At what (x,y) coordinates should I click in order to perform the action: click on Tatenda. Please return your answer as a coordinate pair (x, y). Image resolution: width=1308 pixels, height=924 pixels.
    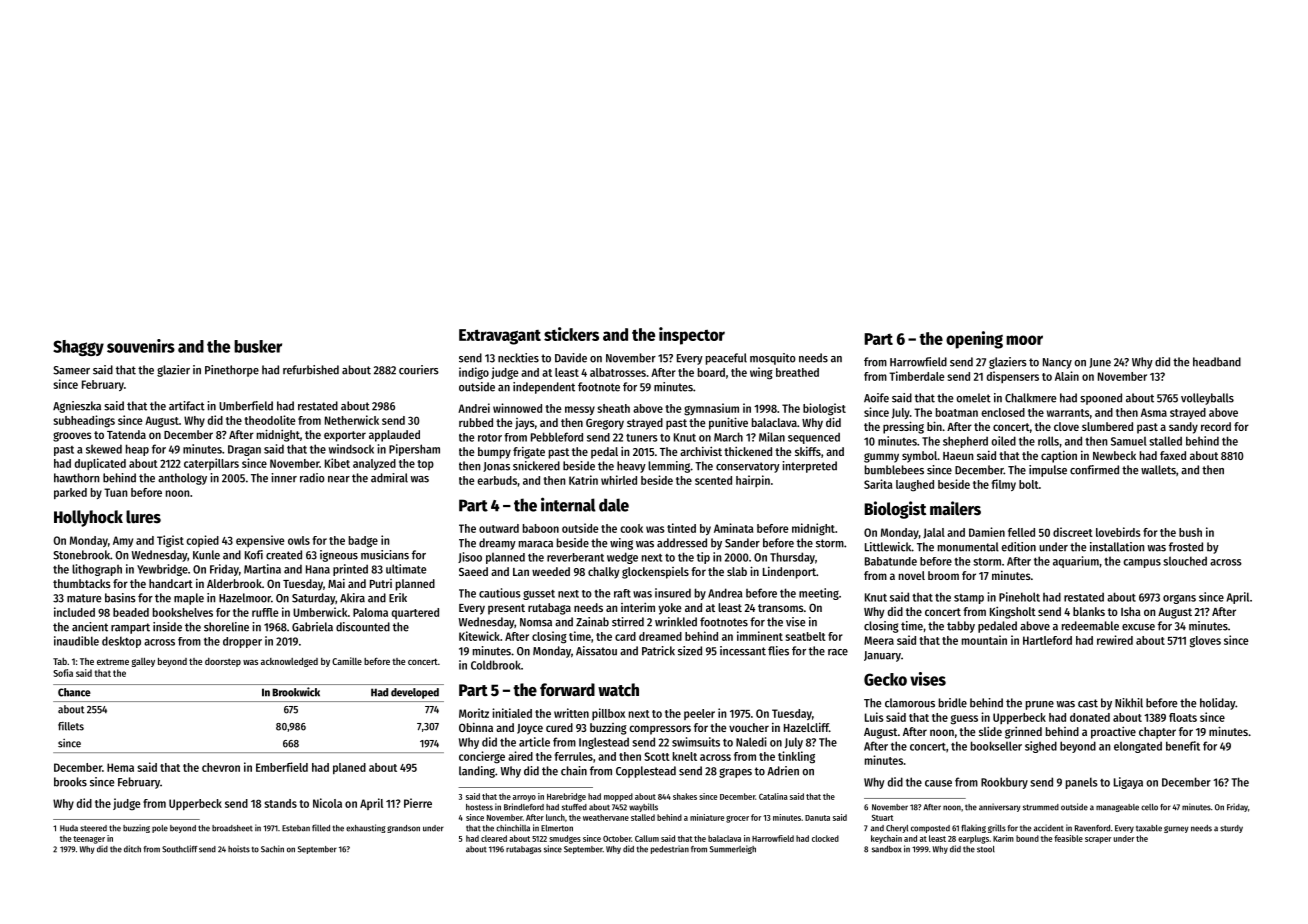
    Looking at the image, I should click on (126, 434).
